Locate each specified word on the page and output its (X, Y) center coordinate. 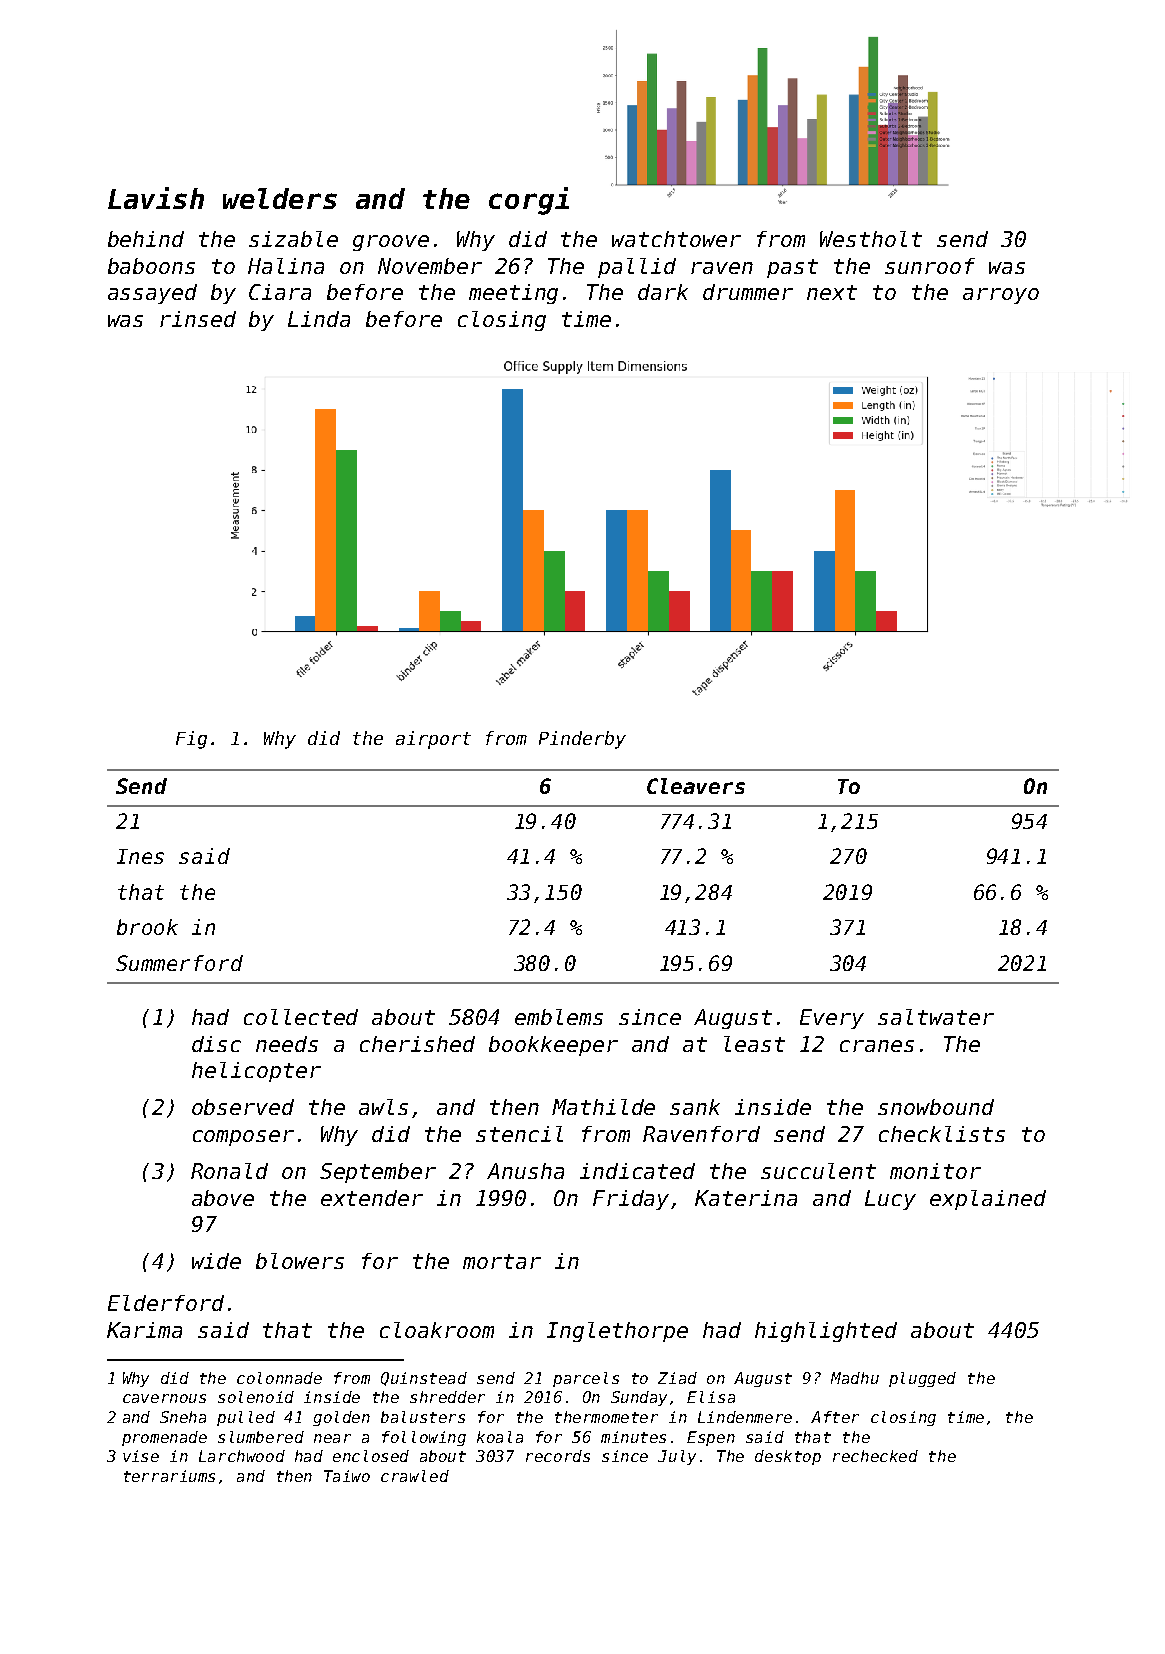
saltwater (936, 1017)
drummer (748, 292)
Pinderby (582, 740)
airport (433, 740)
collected (301, 1017)
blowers (300, 1261)
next (832, 292)
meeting (513, 294)
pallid (637, 268)
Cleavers (696, 786)
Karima (144, 1330)
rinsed (198, 319)
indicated (637, 1171)
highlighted (826, 1332)
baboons (151, 266)
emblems (559, 1017)
